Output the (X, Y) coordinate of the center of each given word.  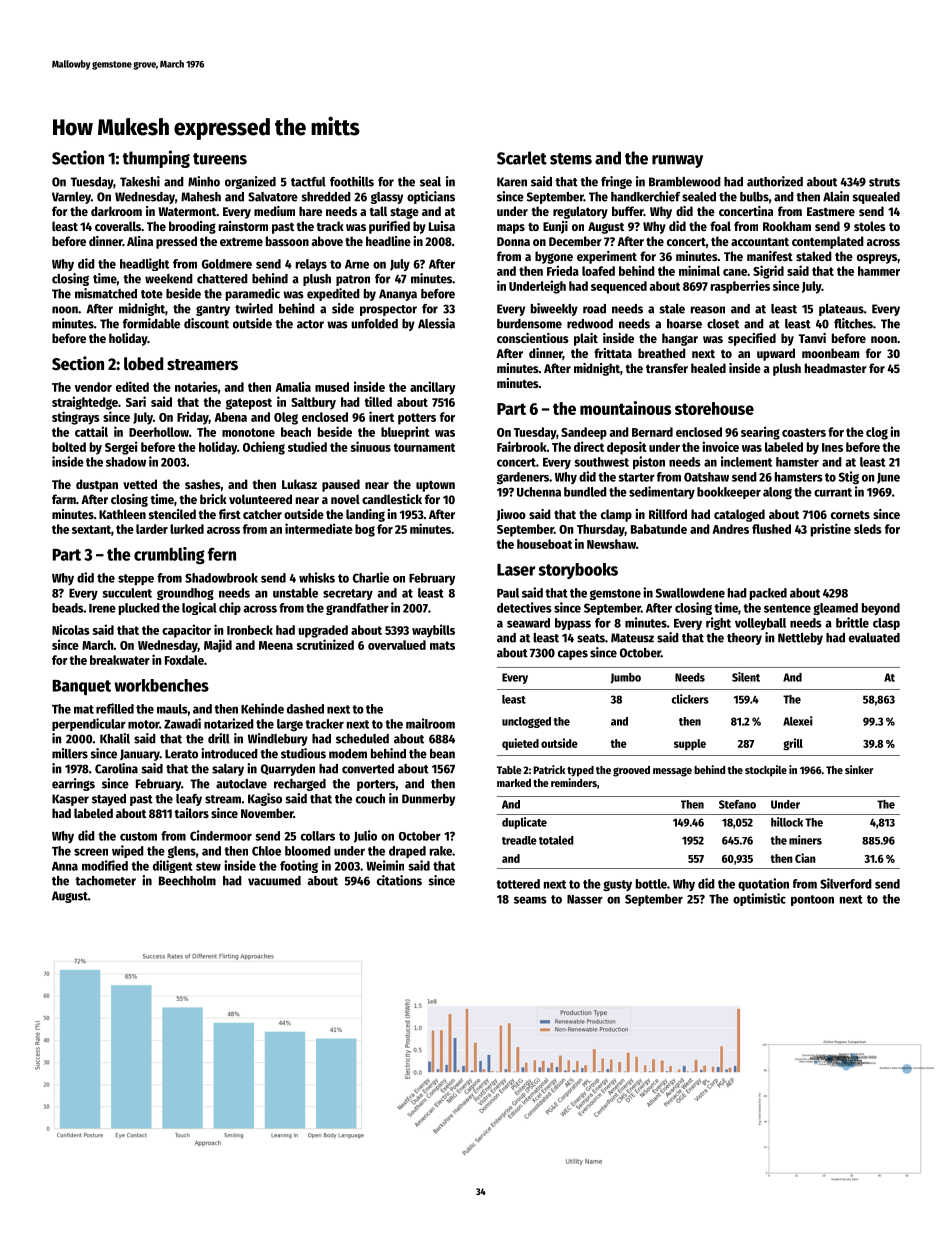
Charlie (371, 577)
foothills (352, 181)
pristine (831, 530)
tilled (378, 401)
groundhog (185, 594)
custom (138, 836)
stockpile (766, 771)
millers (70, 753)
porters (376, 785)
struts (884, 182)
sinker (859, 769)
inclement (746, 461)
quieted (520, 744)
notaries (196, 386)
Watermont (187, 211)
